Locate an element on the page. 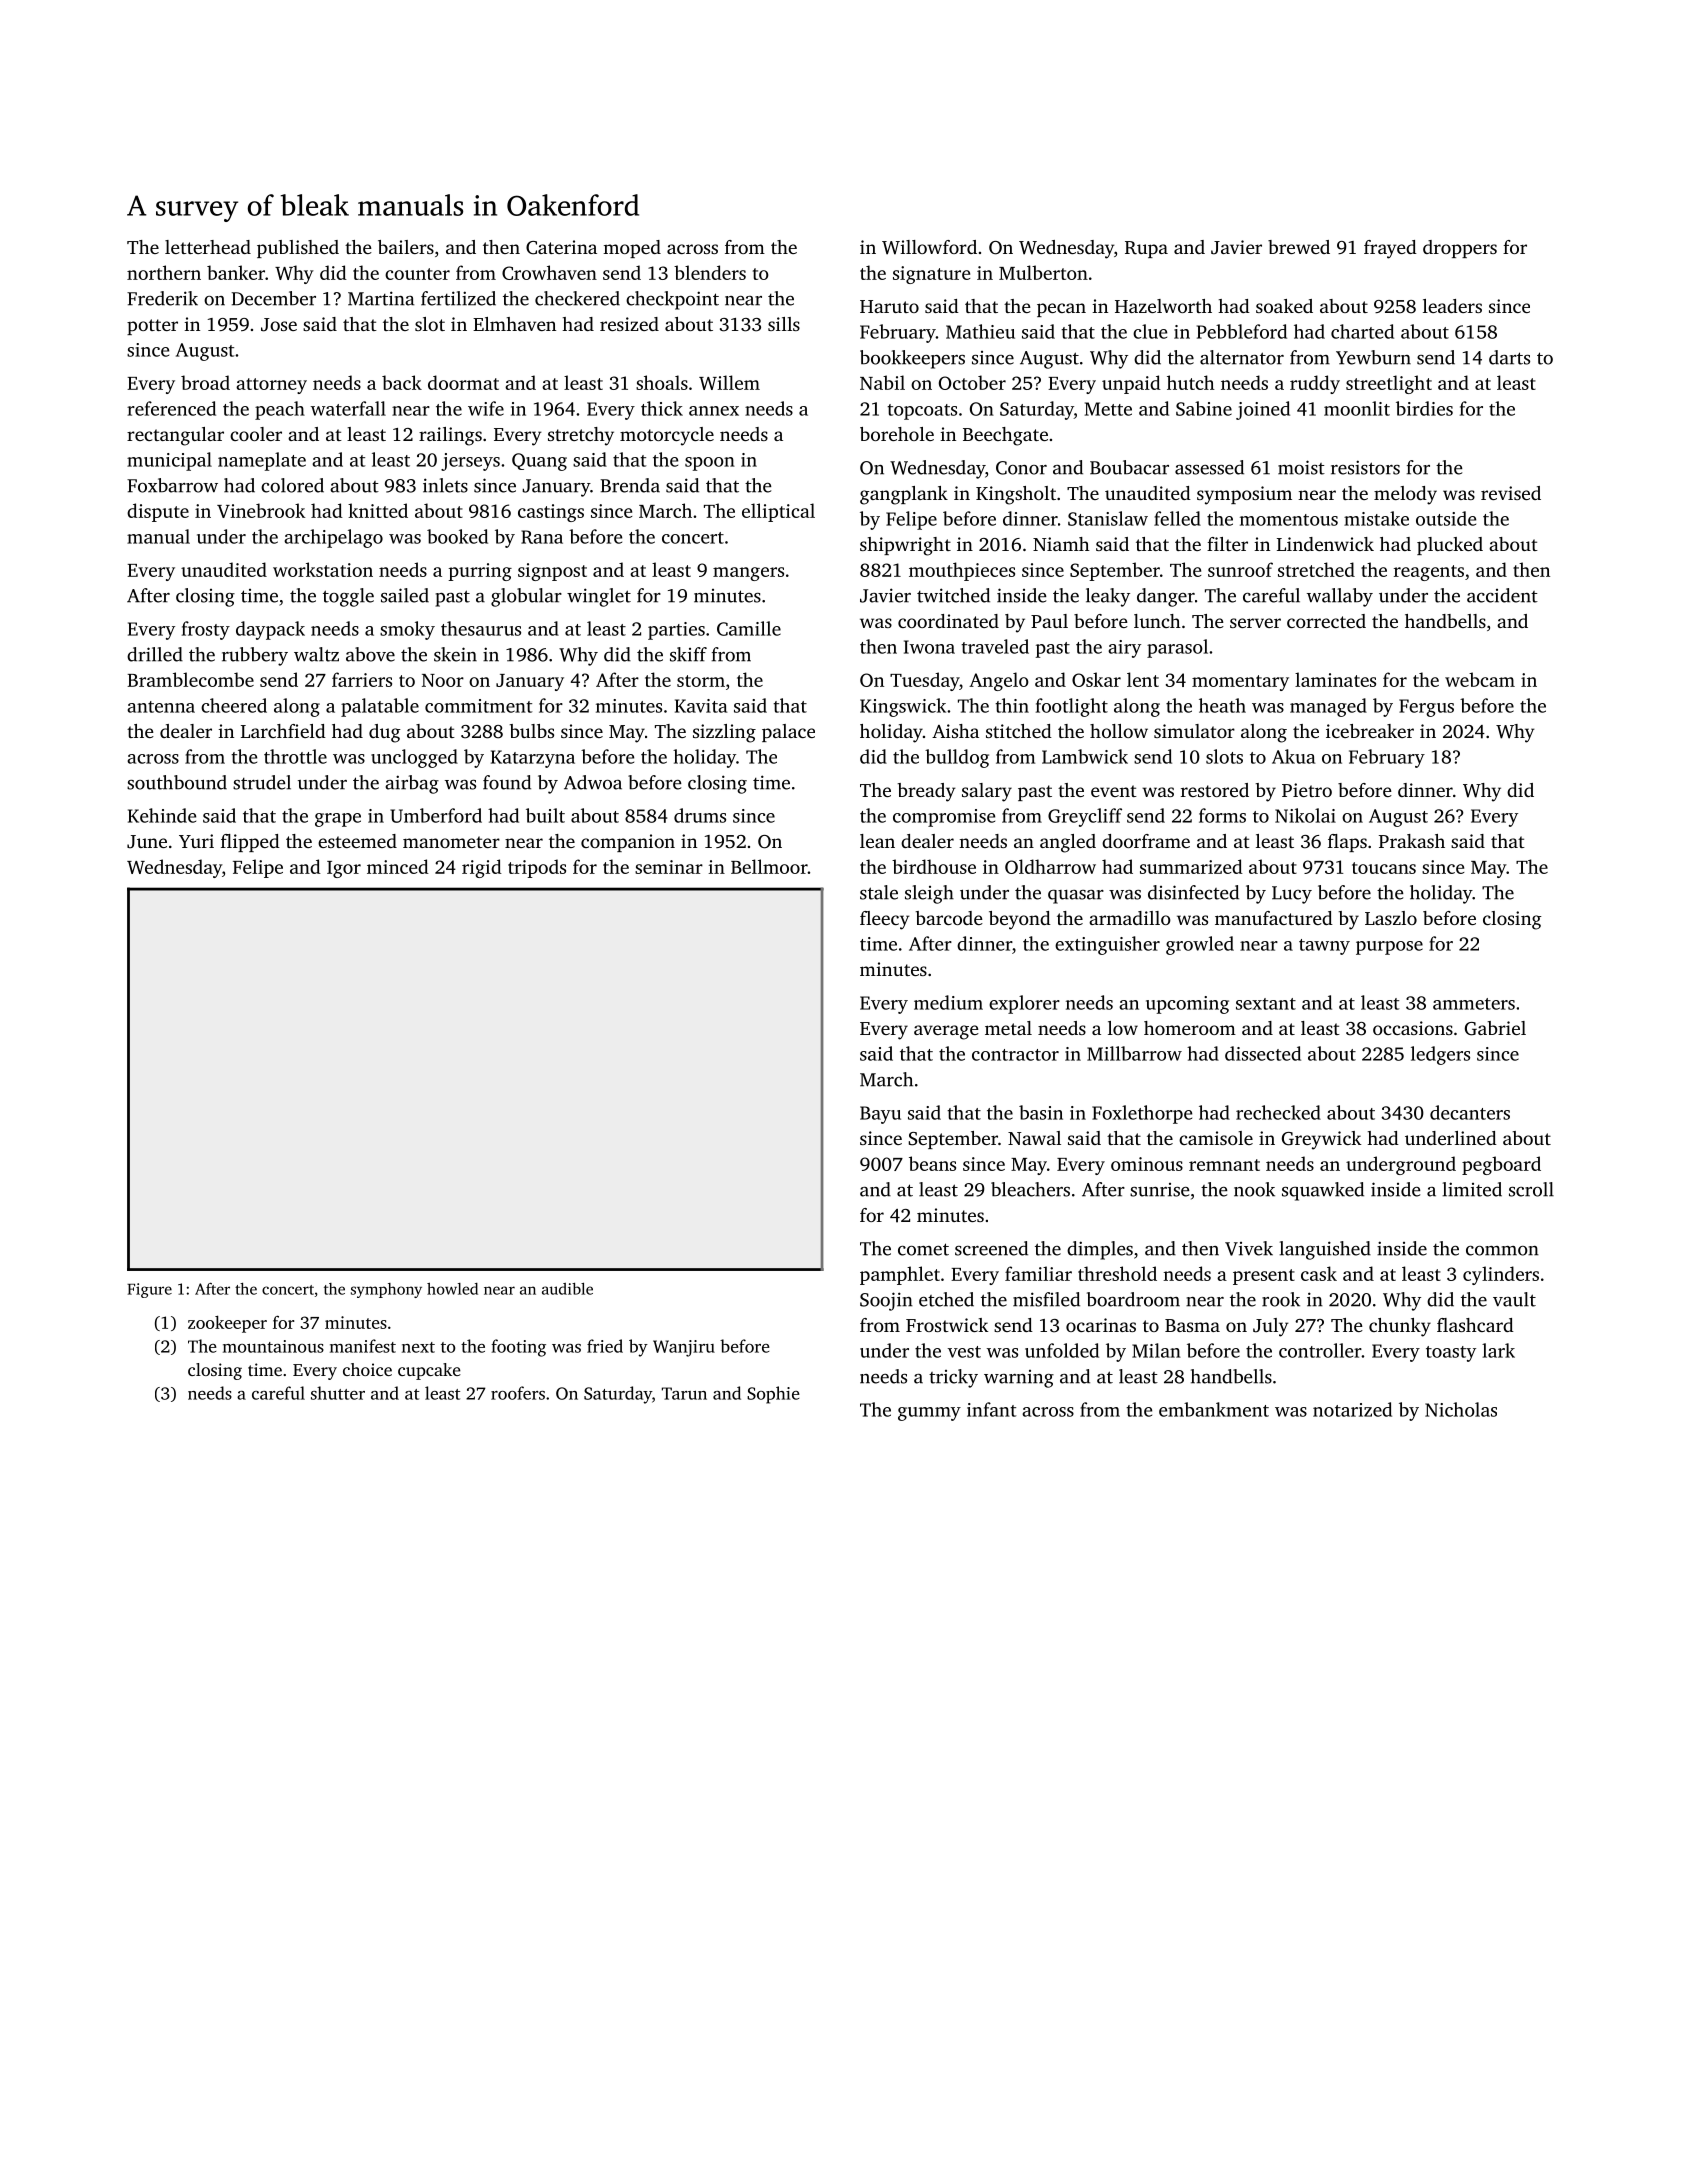  Niamh is located at coordinates (1061, 544).
